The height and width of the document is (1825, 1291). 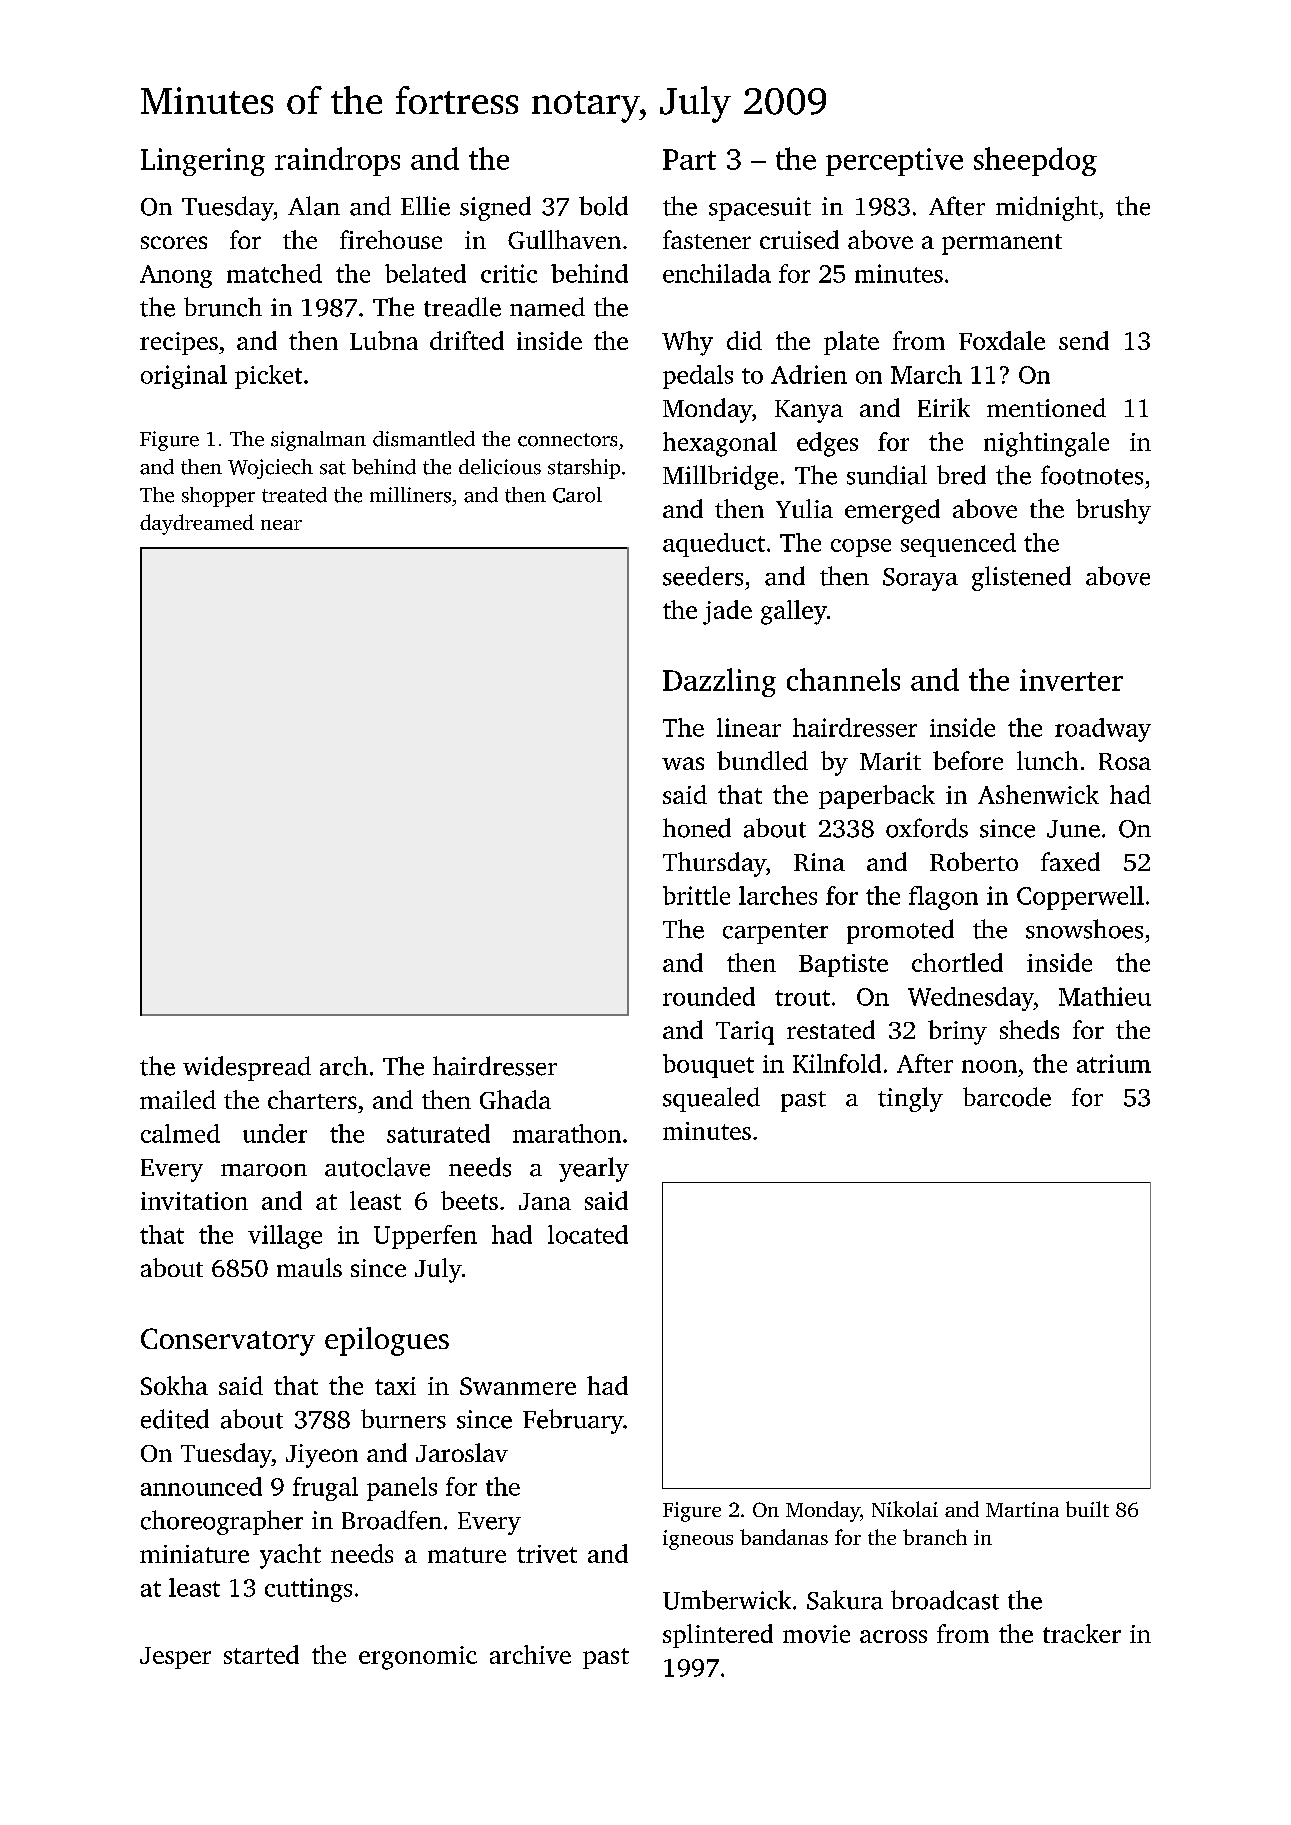 I want to click on charters, so click(x=312, y=1099).
